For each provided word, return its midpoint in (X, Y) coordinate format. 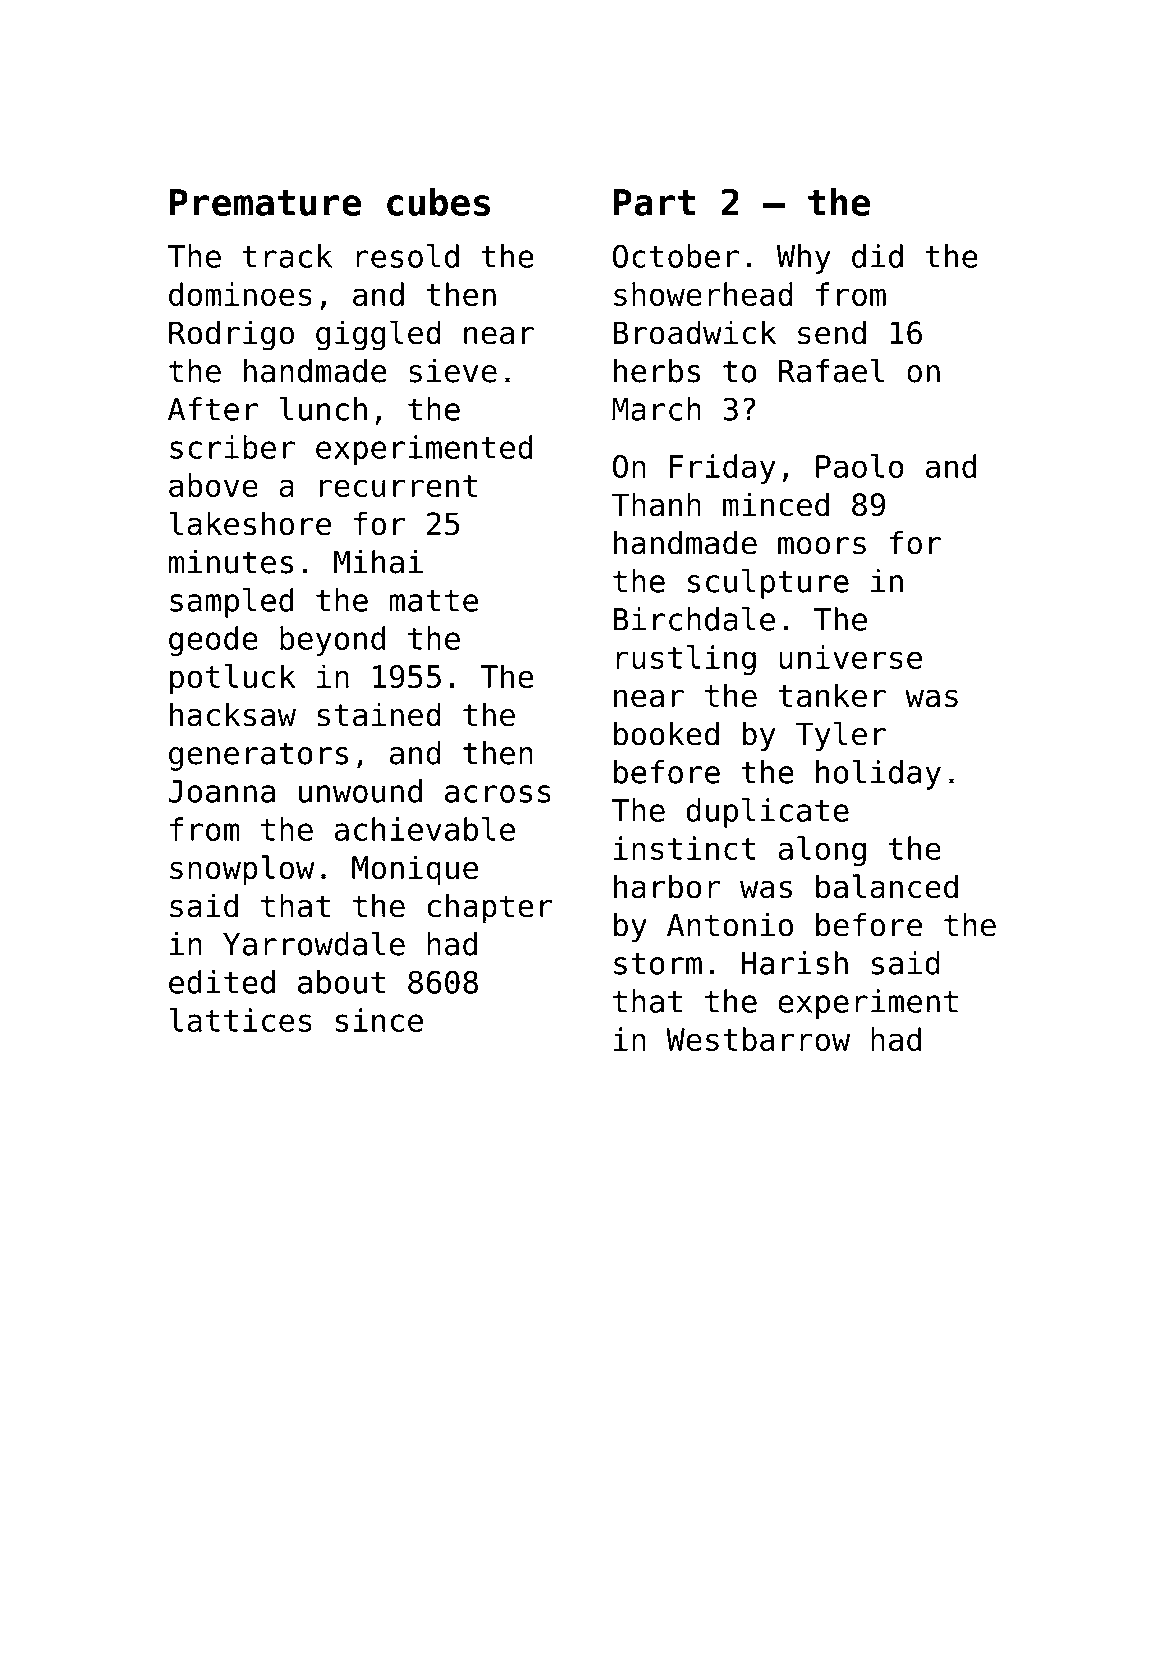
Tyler (841, 736)
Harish (795, 963)
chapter (490, 908)
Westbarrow (758, 1039)
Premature (265, 202)
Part (655, 202)
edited (222, 982)
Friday (723, 469)
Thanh (656, 504)
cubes (438, 202)
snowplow (242, 870)
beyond (332, 641)
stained (379, 714)
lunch (323, 409)
